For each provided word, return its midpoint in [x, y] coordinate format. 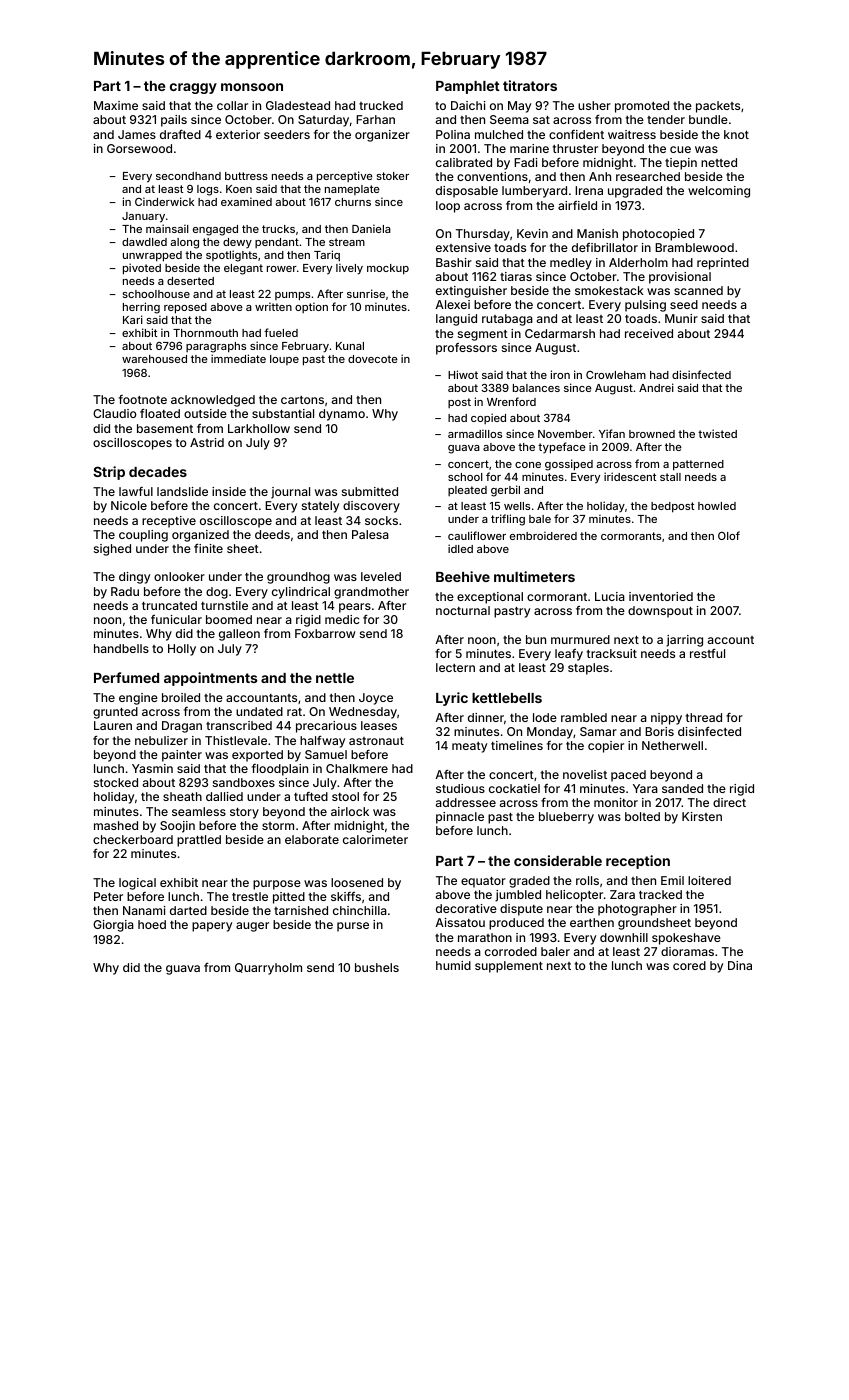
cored [689, 965]
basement [165, 428]
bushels [377, 967]
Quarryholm [268, 969]
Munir [681, 318]
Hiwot [463, 374]
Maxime [116, 105]
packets [718, 107]
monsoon [252, 87]
